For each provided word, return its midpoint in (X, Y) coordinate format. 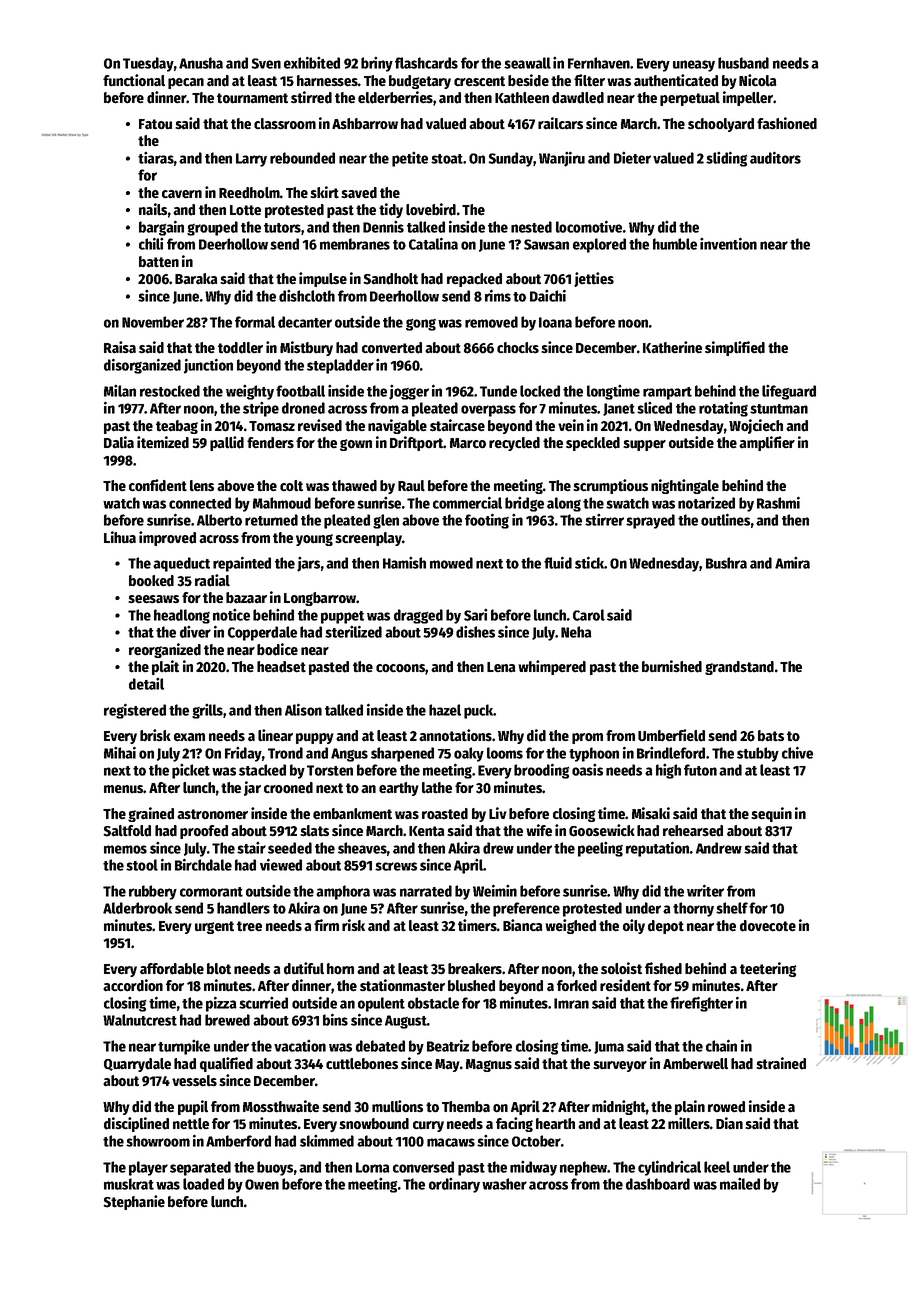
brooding (541, 771)
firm (326, 925)
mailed (740, 1184)
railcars (560, 123)
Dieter (632, 158)
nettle (191, 1124)
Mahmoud (282, 503)
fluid (558, 562)
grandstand (739, 668)
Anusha (201, 63)
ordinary (454, 1185)
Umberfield (671, 735)
